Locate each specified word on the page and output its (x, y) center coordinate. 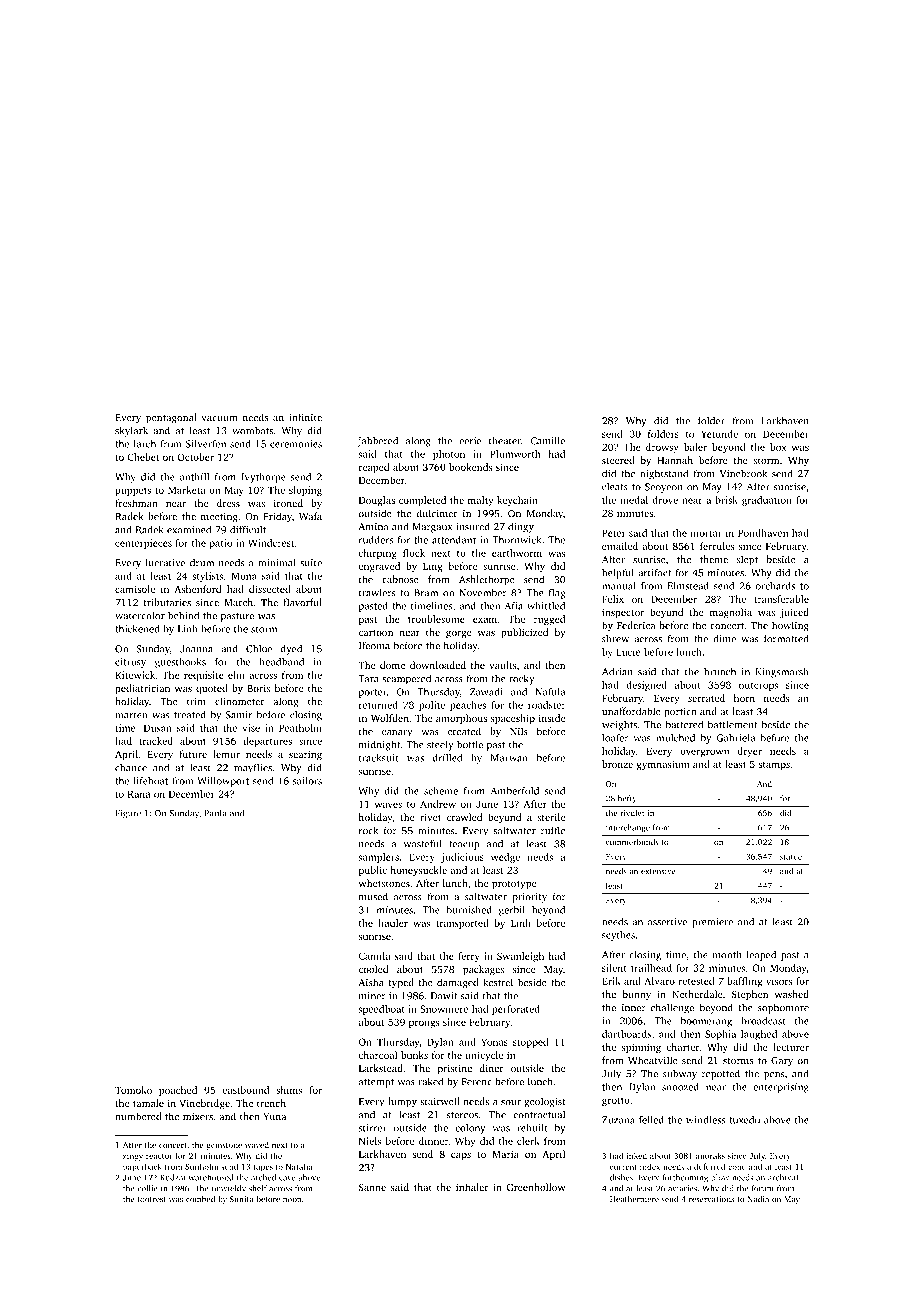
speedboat (382, 1010)
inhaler (472, 1187)
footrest (152, 1199)
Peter (614, 533)
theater (505, 440)
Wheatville (653, 1060)
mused (373, 896)
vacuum (219, 418)
